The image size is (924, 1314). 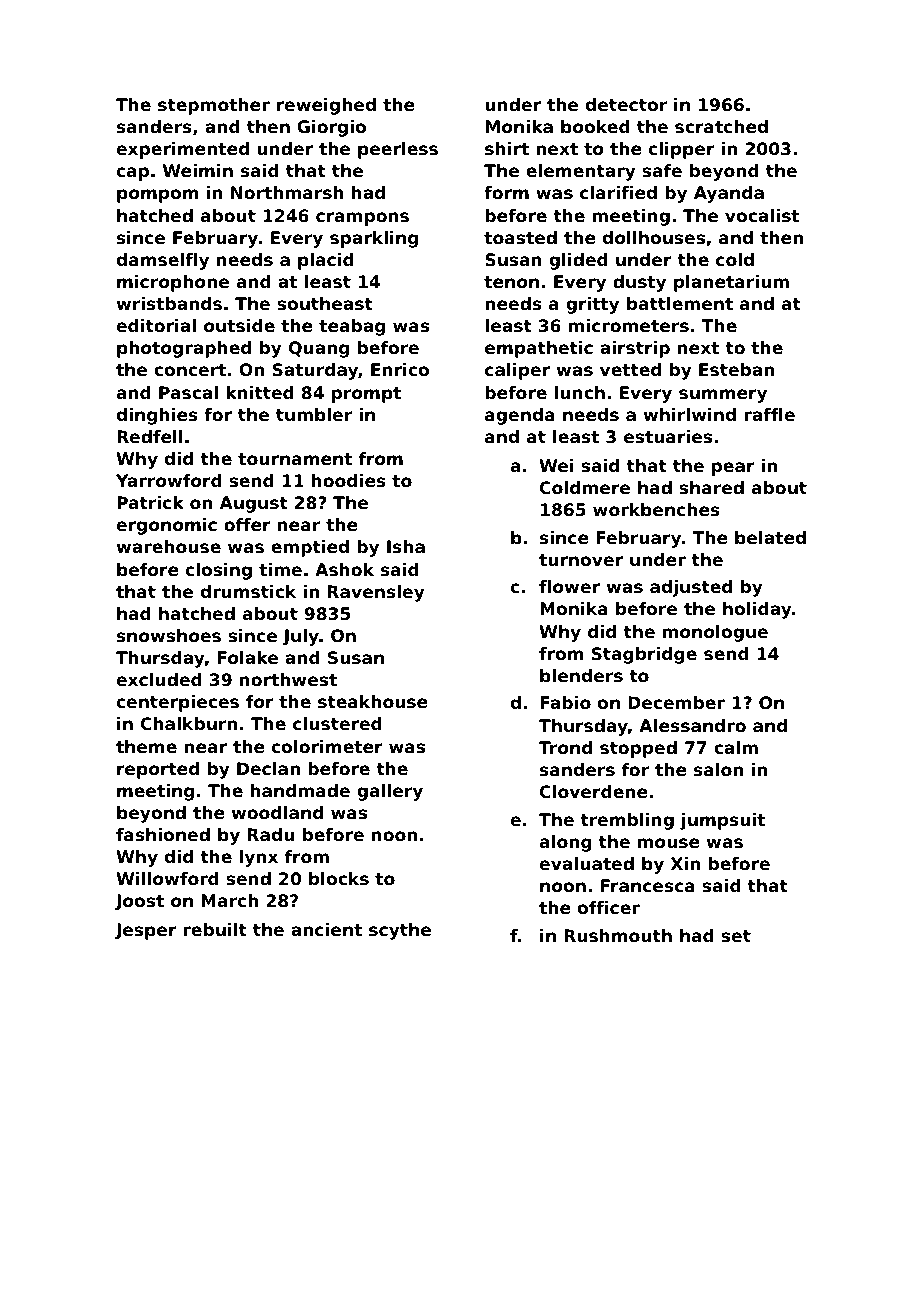 What do you see at coordinates (691, 588) in the page?
I see `adjusted` at bounding box center [691, 588].
